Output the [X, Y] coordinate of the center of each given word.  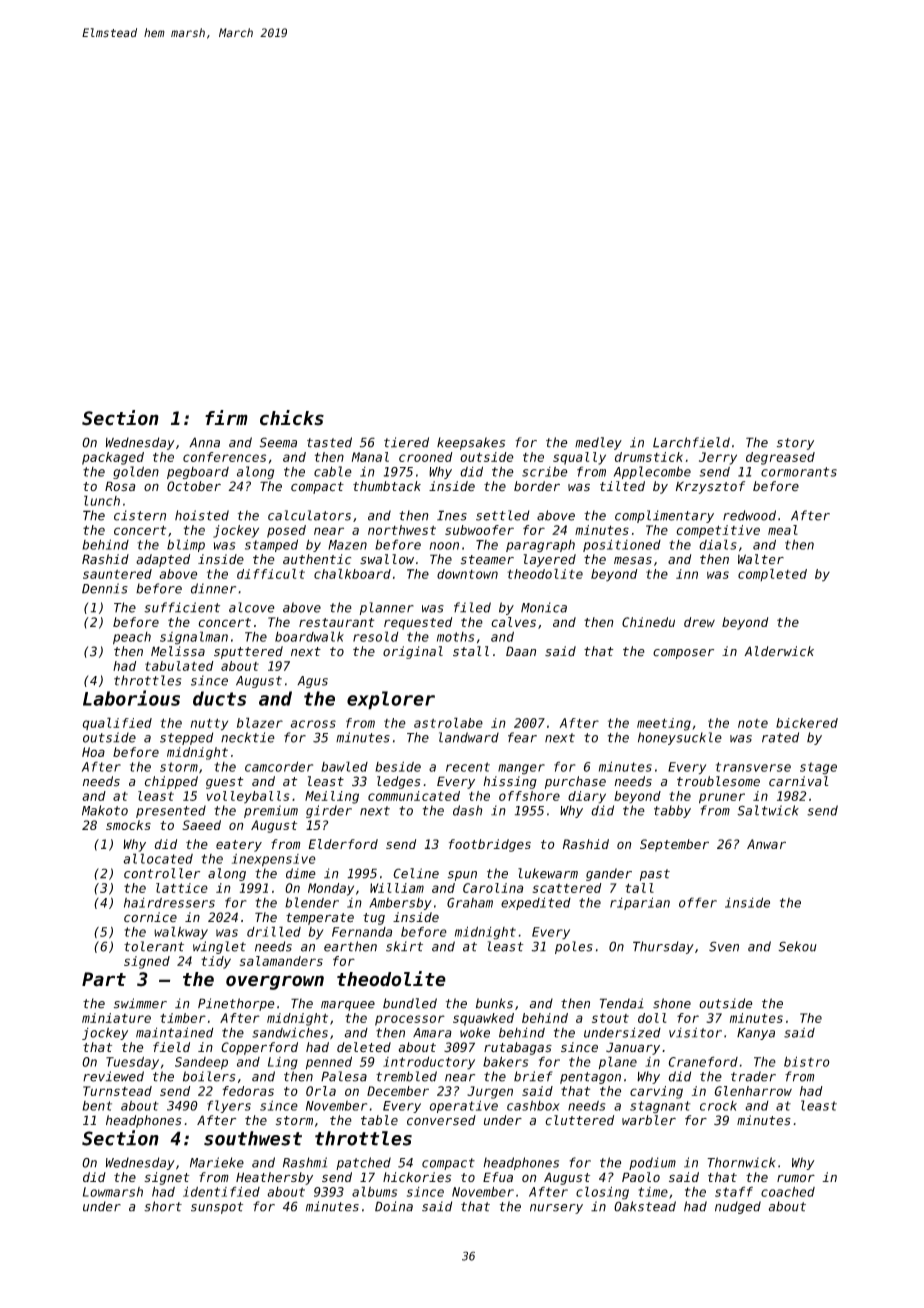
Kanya [756, 1034]
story [795, 444]
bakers [505, 1061]
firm [226, 417]
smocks [128, 825]
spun [462, 876]
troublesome [718, 781]
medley [598, 443]
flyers [229, 1106]
